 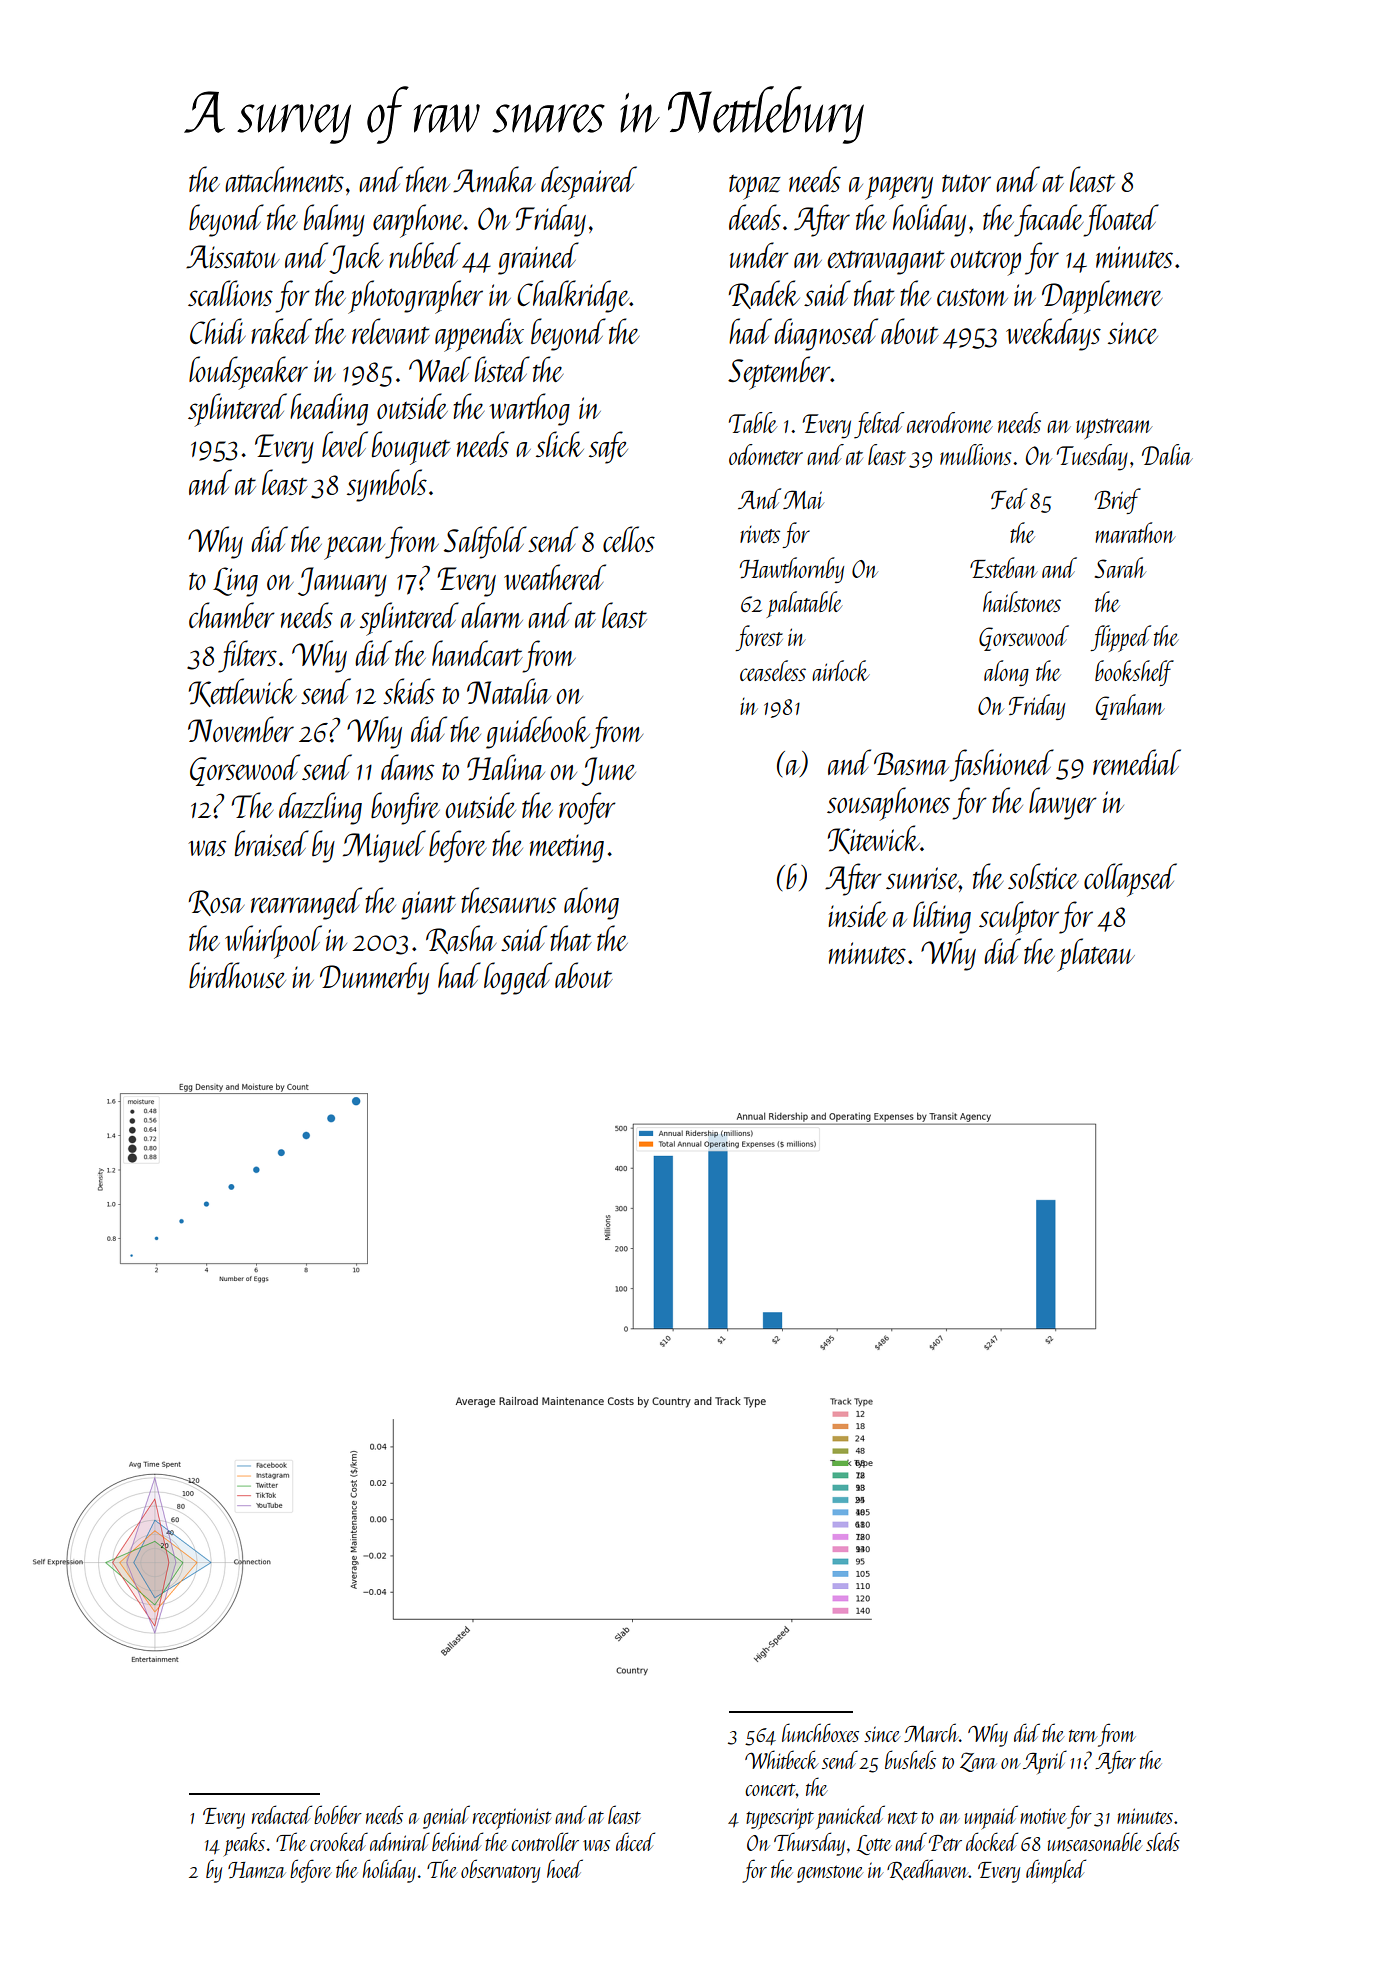 I want to click on Dunmerby, so click(x=374, y=978).
